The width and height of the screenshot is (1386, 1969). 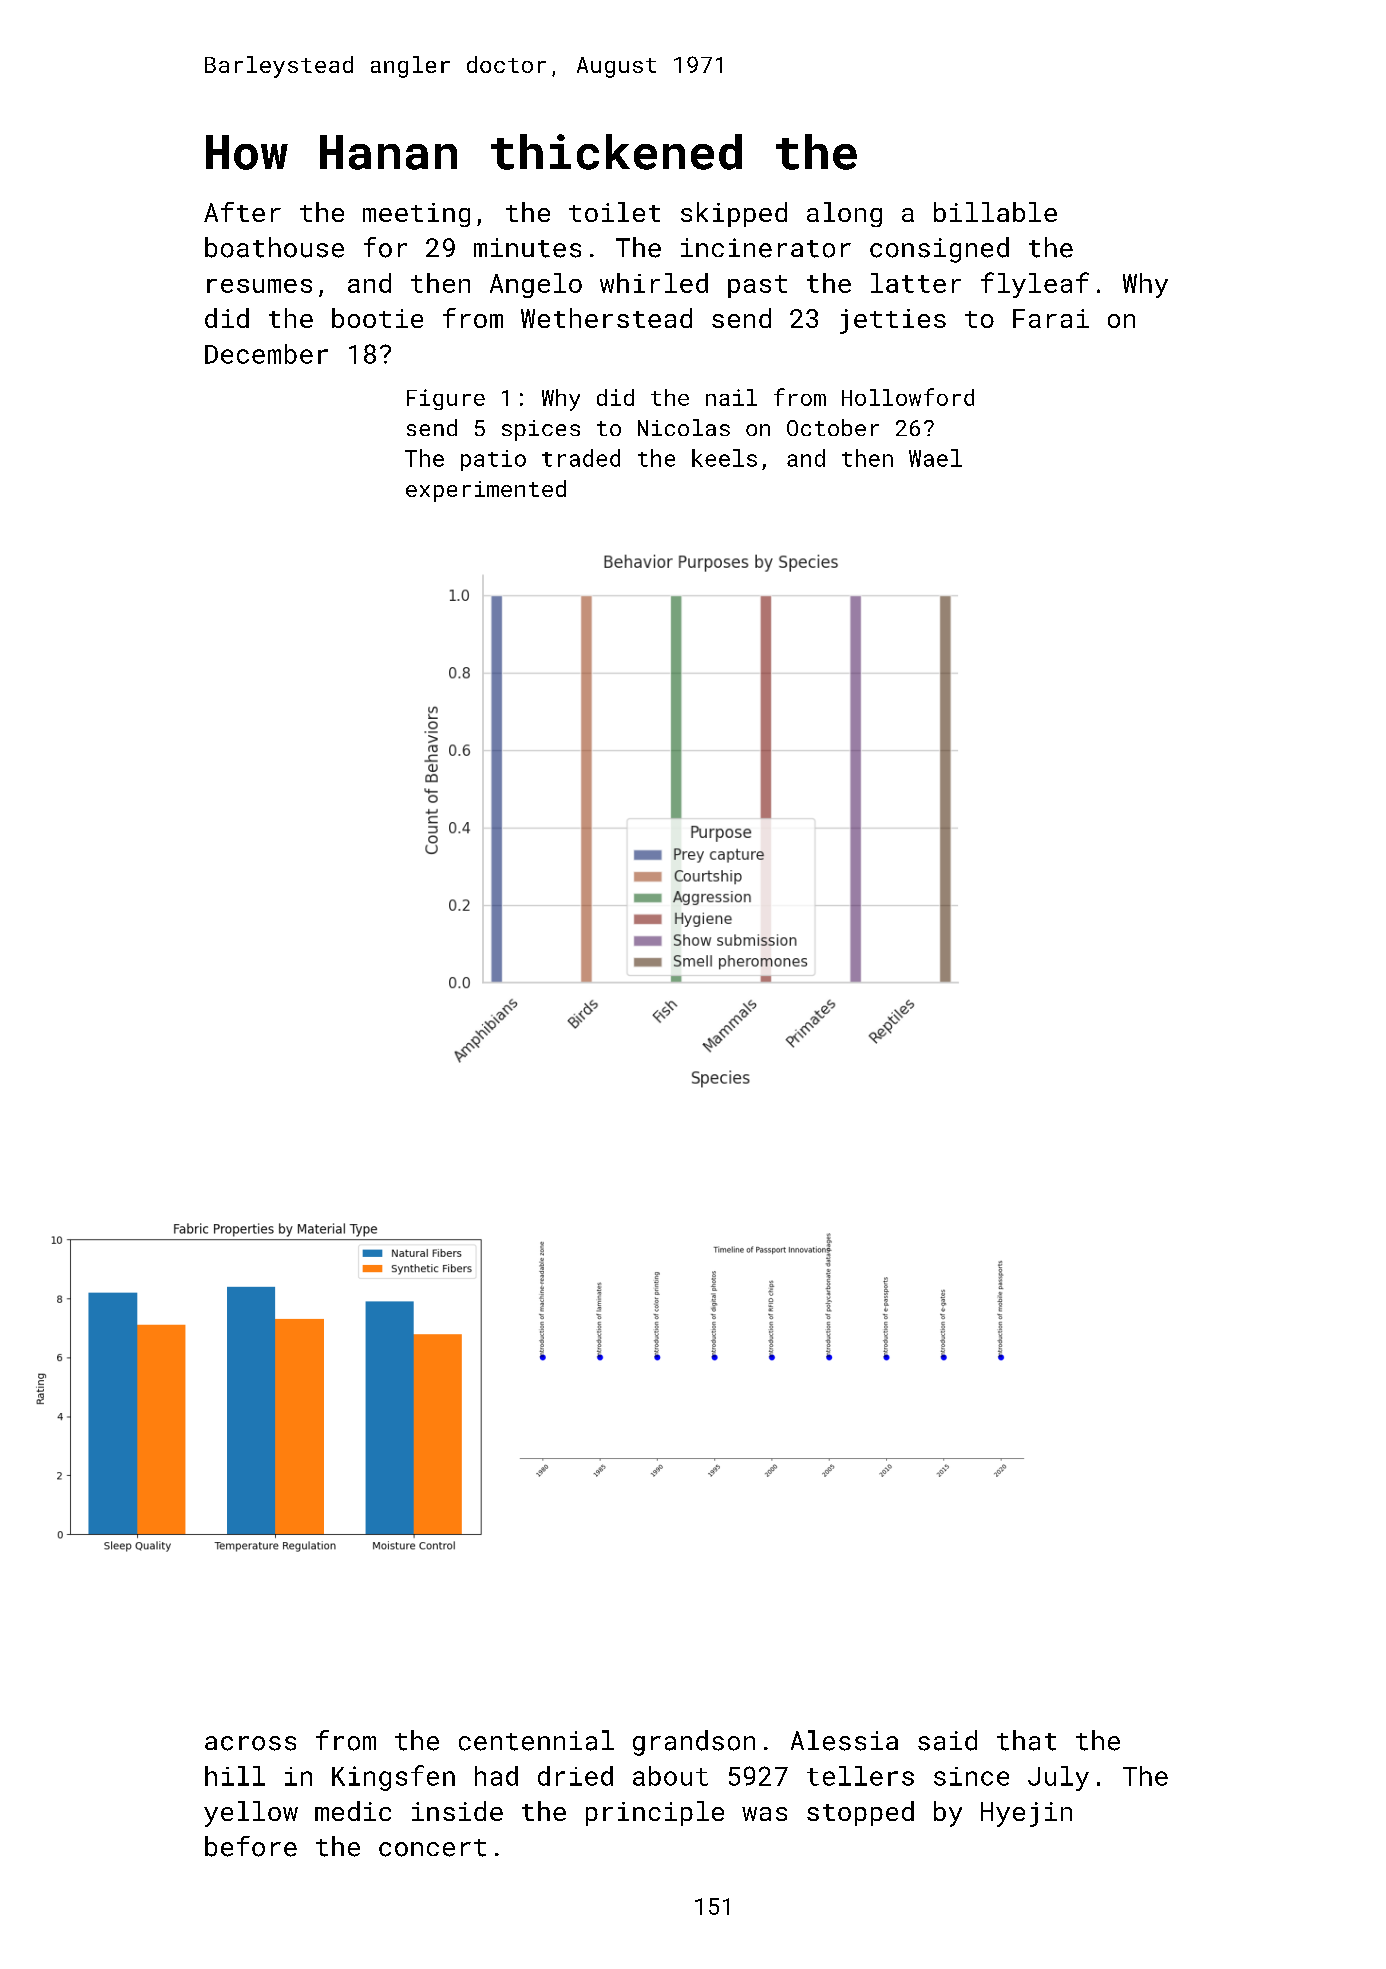 I want to click on centennial, so click(x=536, y=1740).
